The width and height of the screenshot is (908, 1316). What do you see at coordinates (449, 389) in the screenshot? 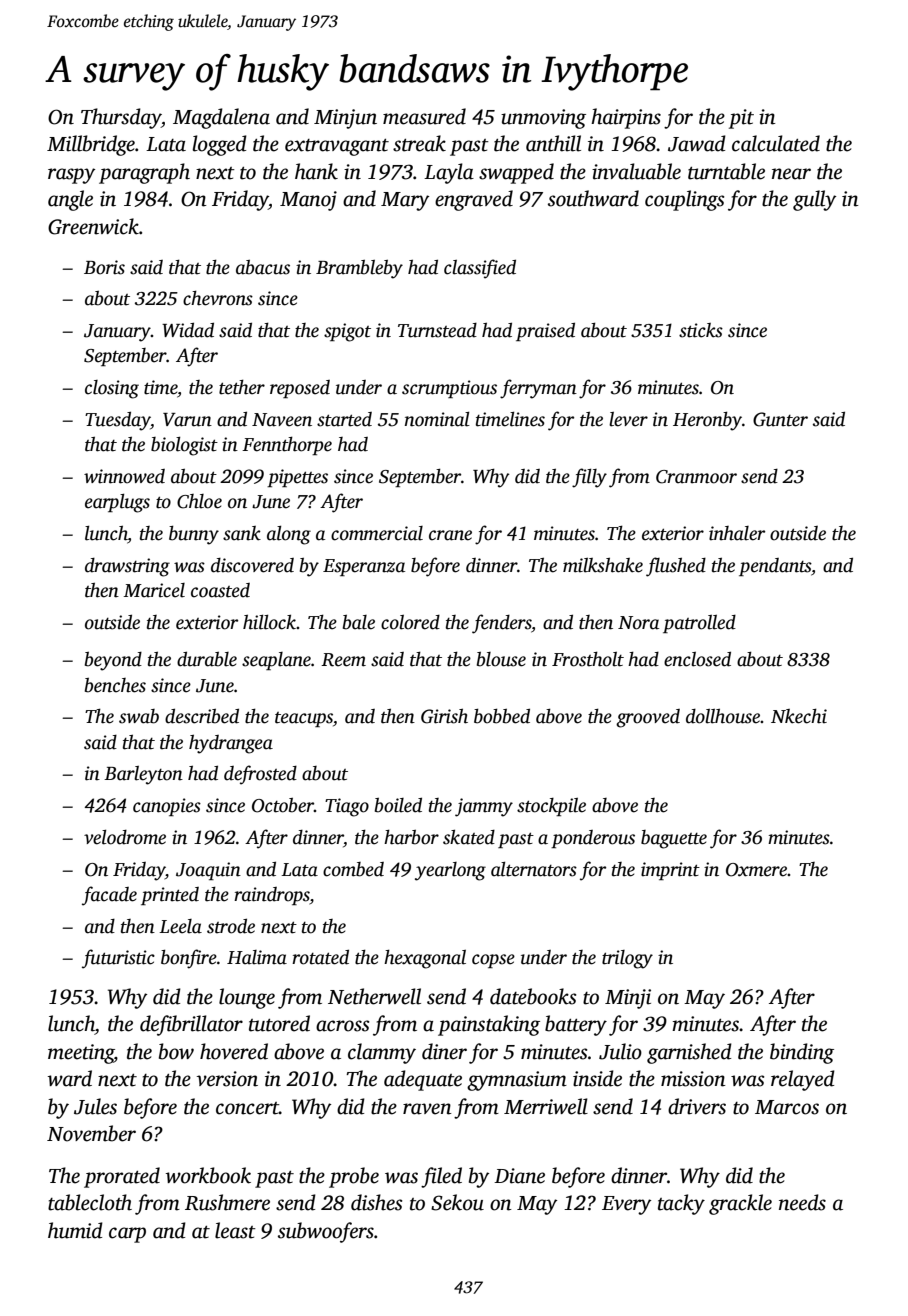
I see `scrumptious` at bounding box center [449, 389].
